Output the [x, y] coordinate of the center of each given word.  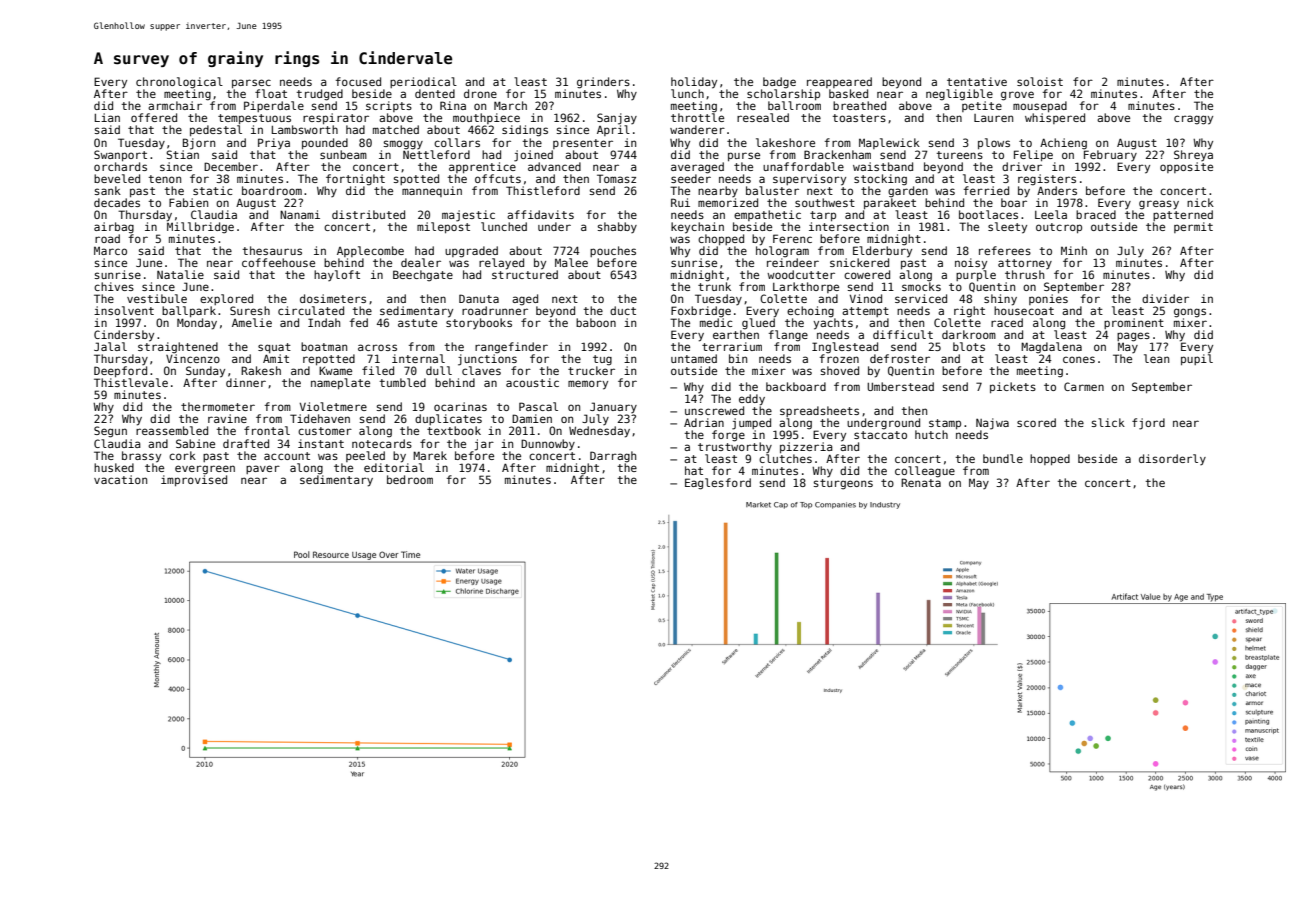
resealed [763, 117]
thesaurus [272, 250]
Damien [532, 418]
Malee [571, 262]
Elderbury [882, 252]
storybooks [479, 323]
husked [114, 467]
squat [274, 348]
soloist [1040, 81]
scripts [389, 106]
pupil [1197, 359]
